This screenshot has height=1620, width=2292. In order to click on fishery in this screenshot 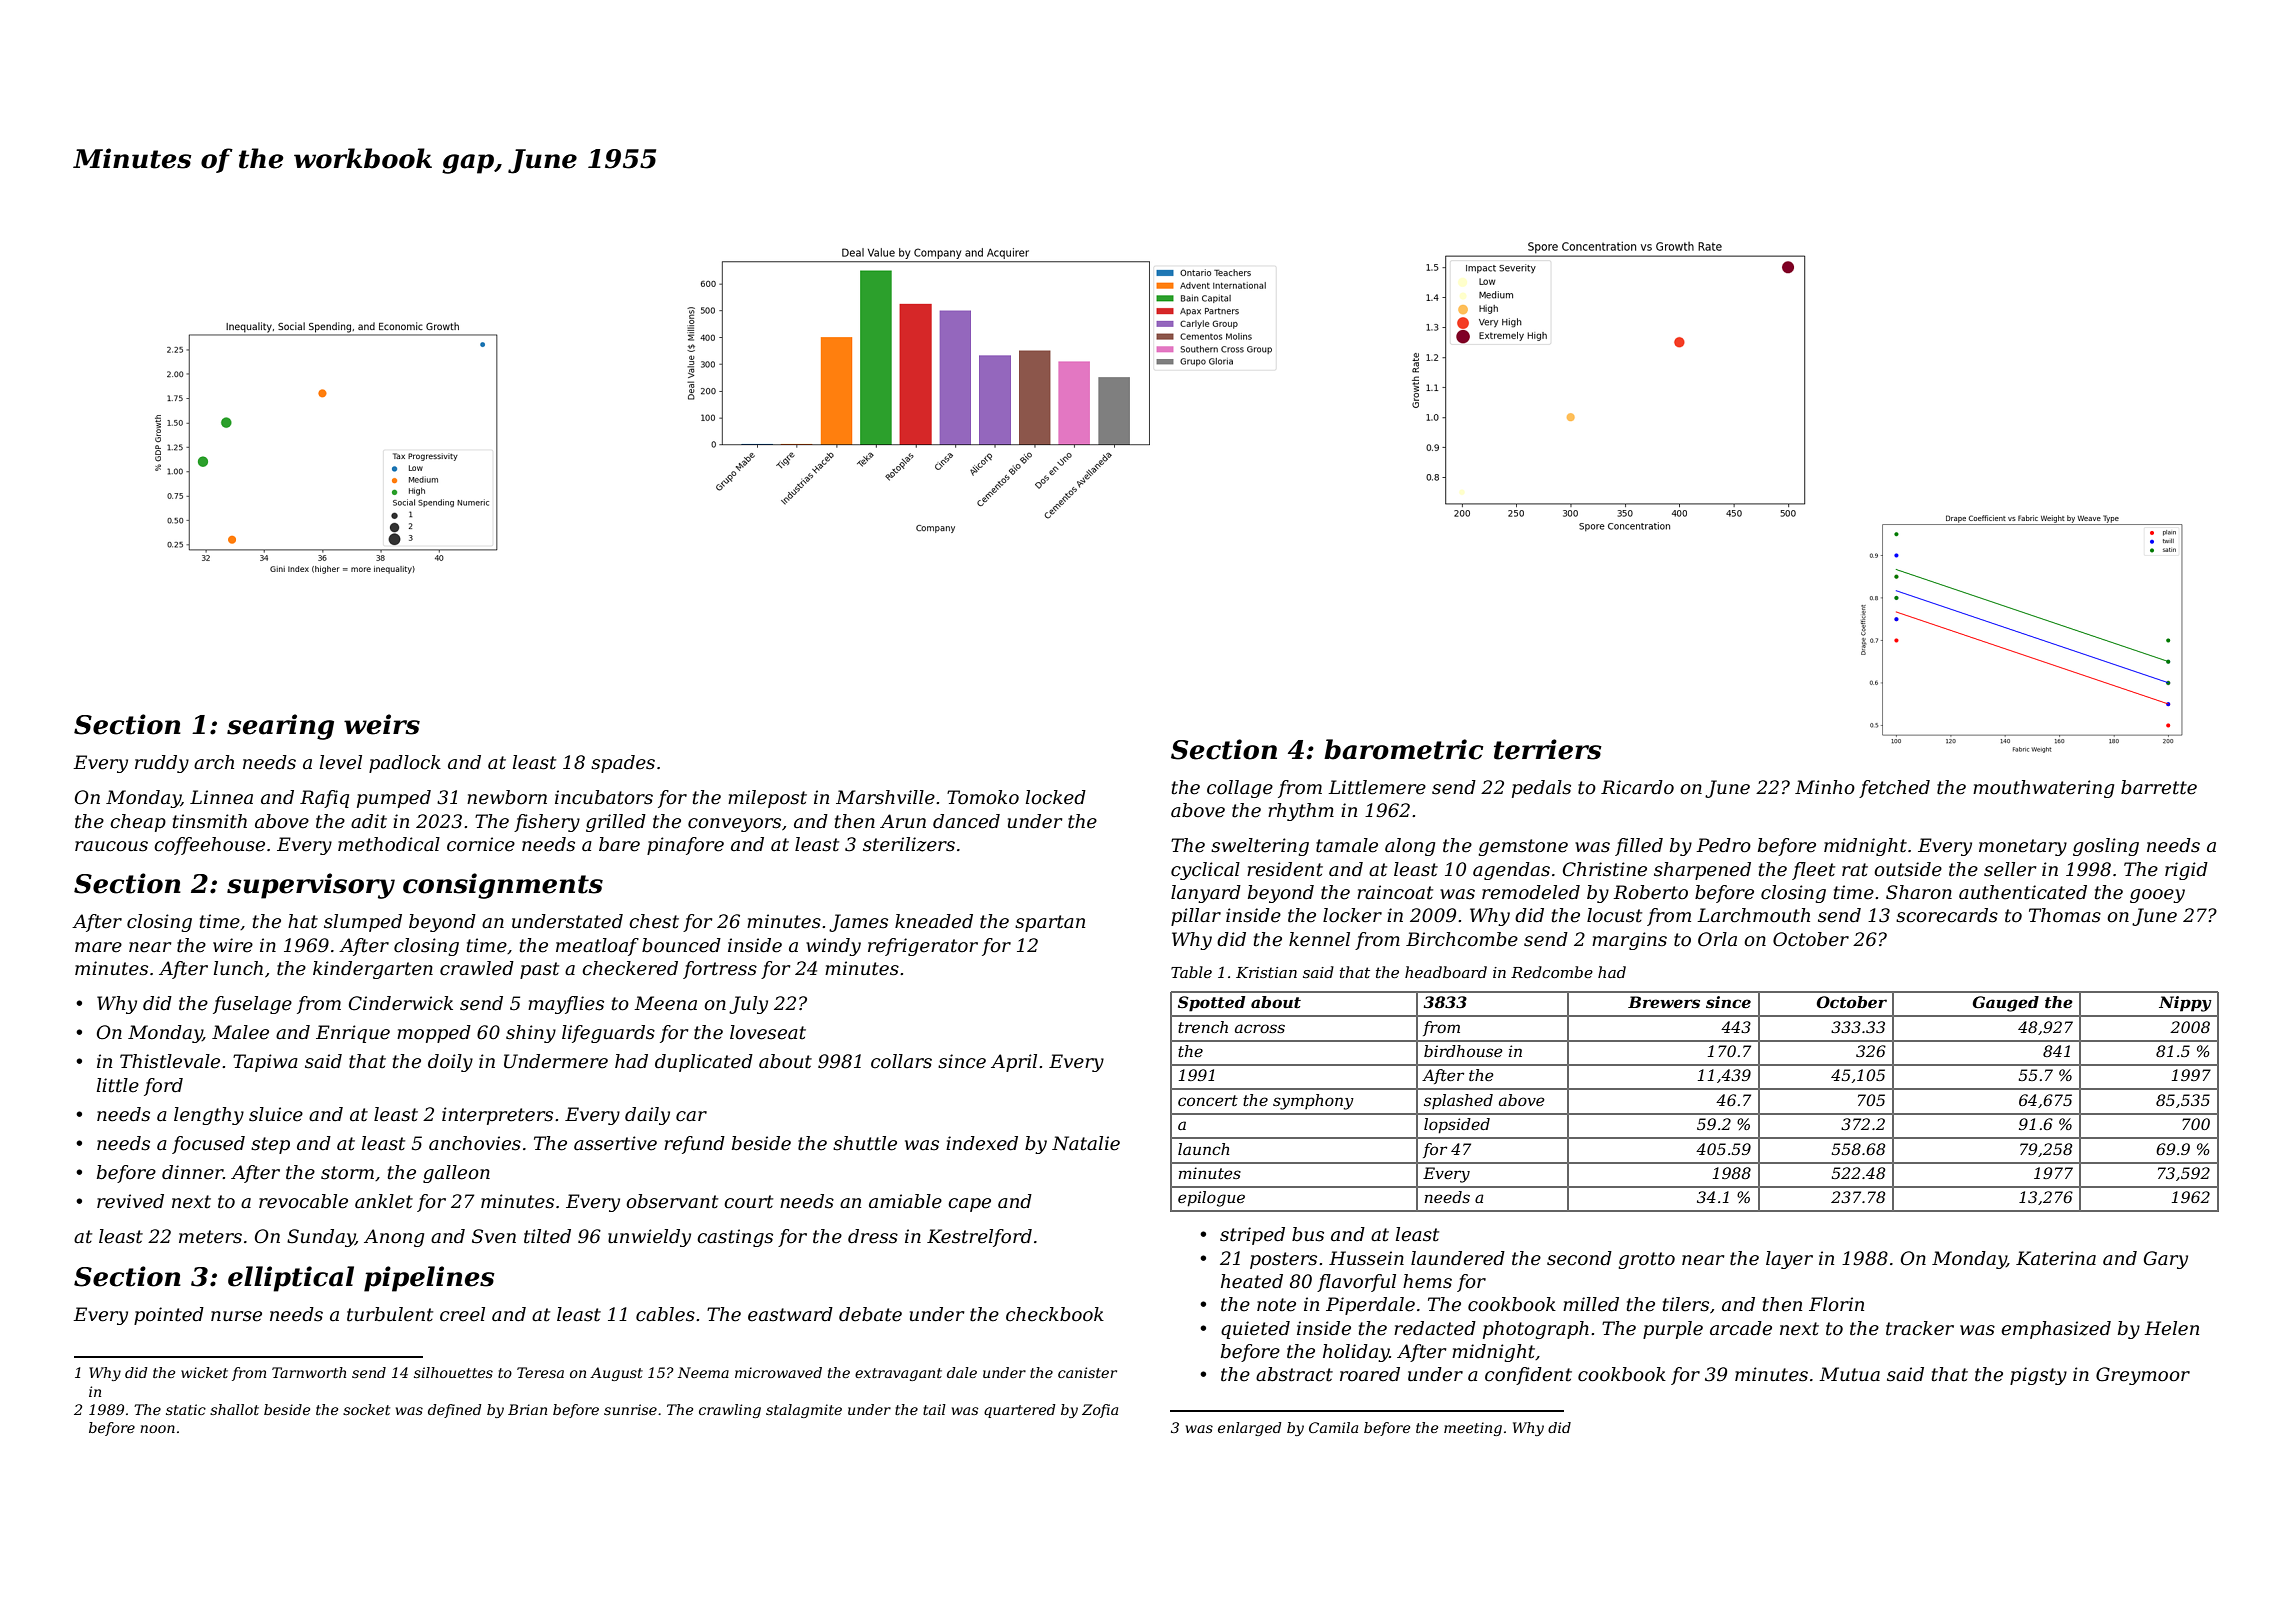, I will do `click(547, 823)`.
